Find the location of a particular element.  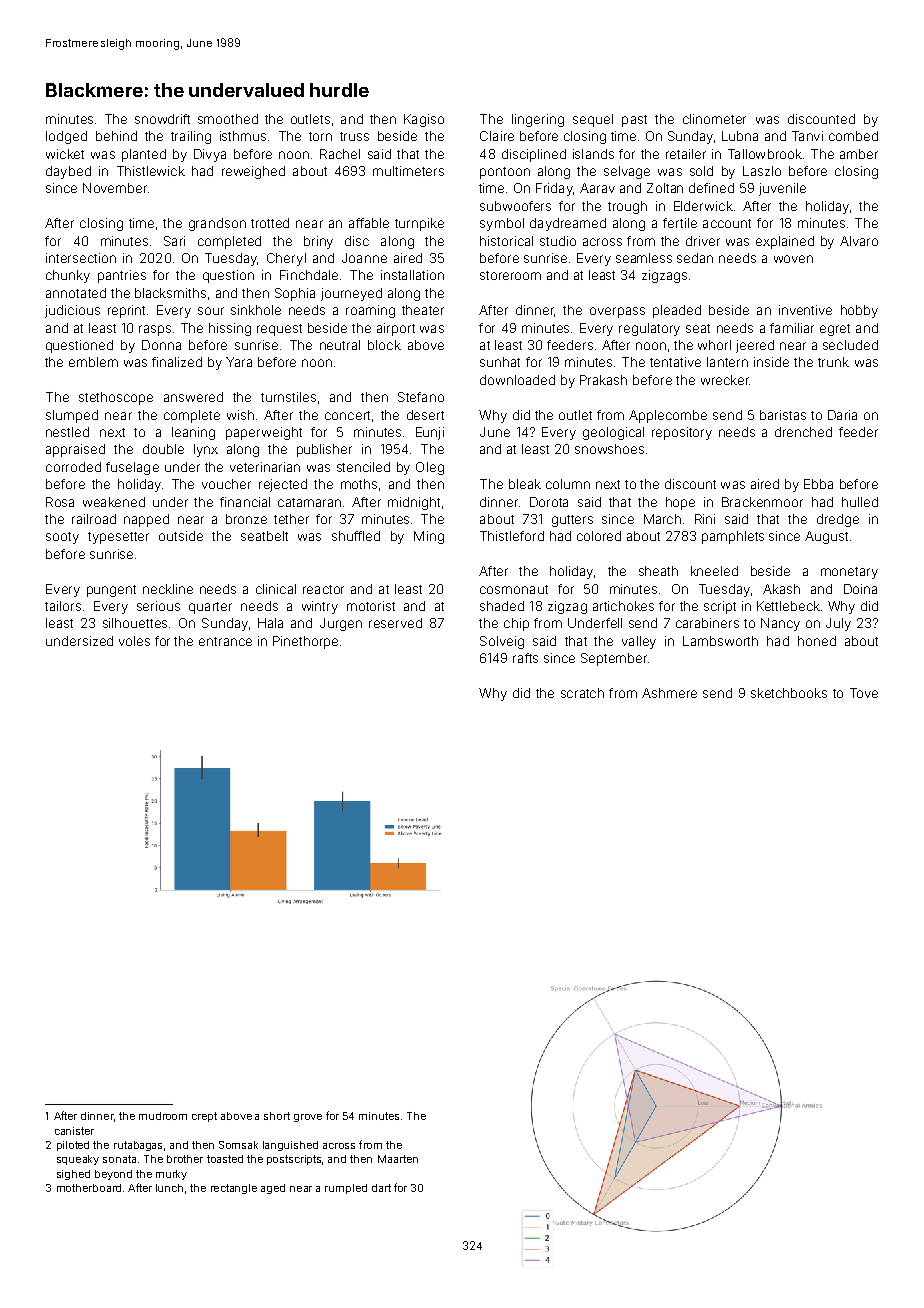

entrance is located at coordinates (225, 641).
